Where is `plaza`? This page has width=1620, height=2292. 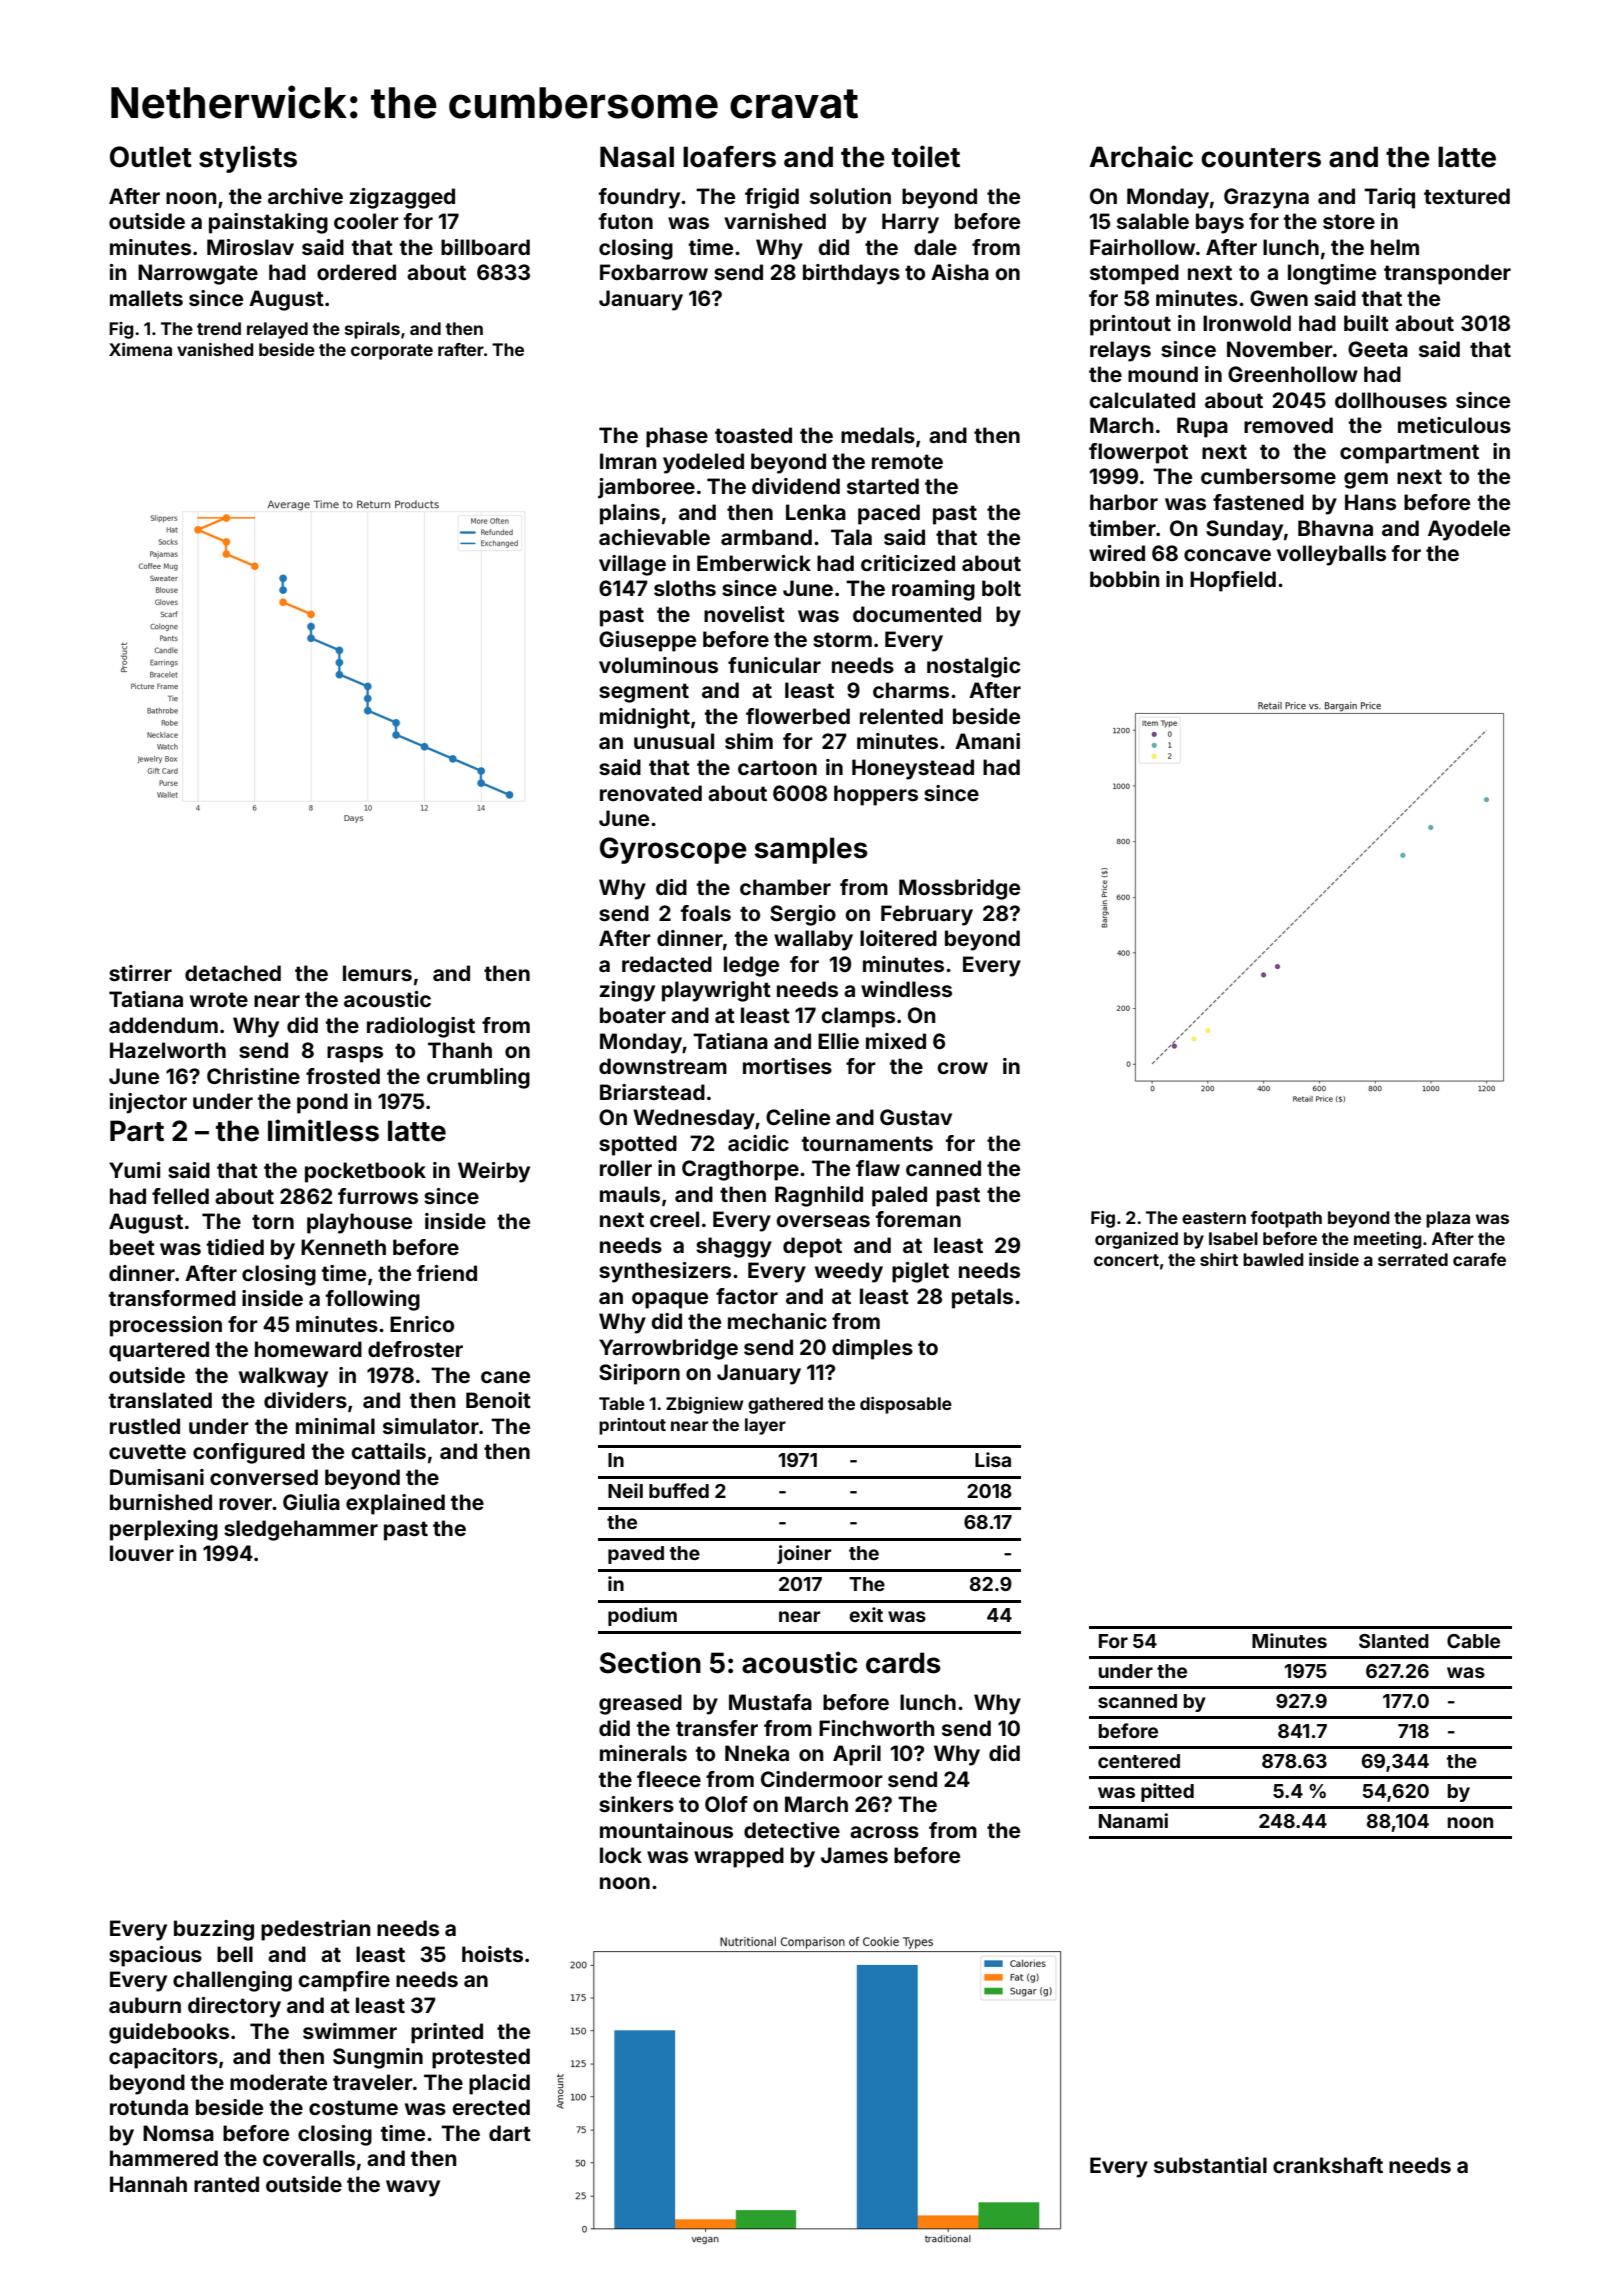
plaza is located at coordinates (1448, 1219).
